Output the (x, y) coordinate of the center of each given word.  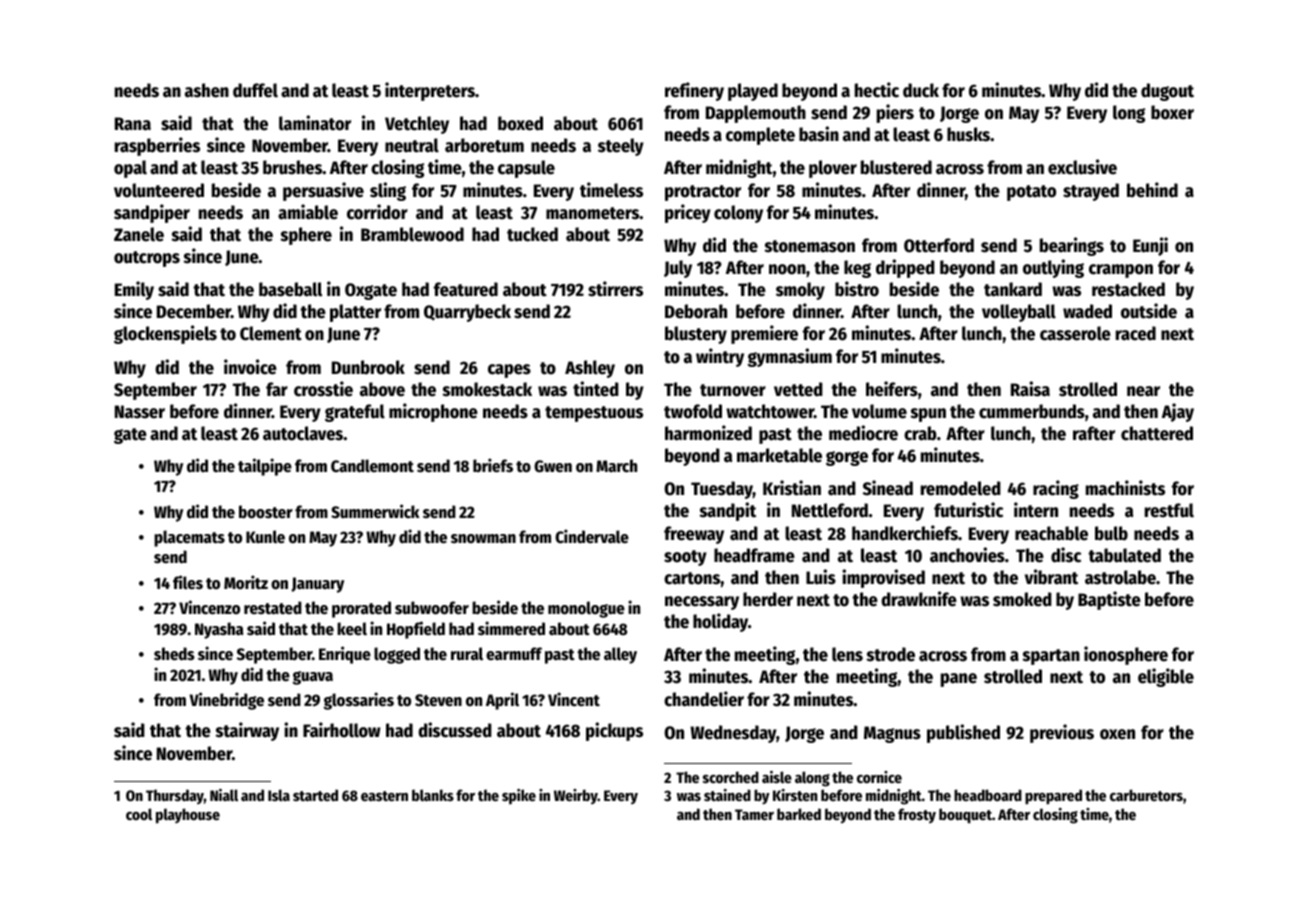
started (315, 795)
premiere (764, 334)
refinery (694, 91)
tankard (1013, 289)
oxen (1117, 734)
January (317, 585)
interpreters (430, 91)
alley (620, 655)
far (277, 389)
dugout (1167, 92)
